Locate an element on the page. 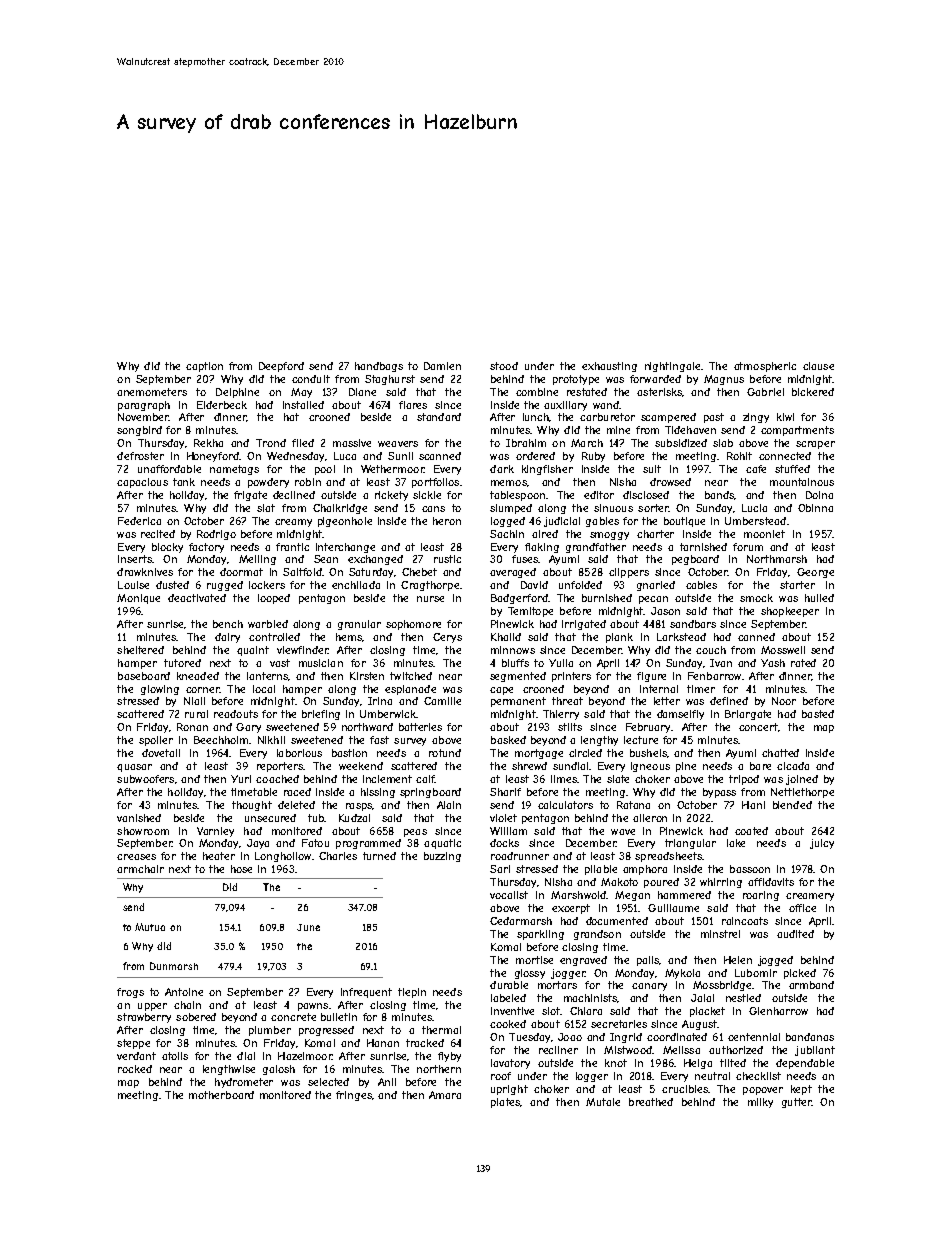 The width and height of the image is (952, 1233). grandfather is located at coordinates (596, 548).
